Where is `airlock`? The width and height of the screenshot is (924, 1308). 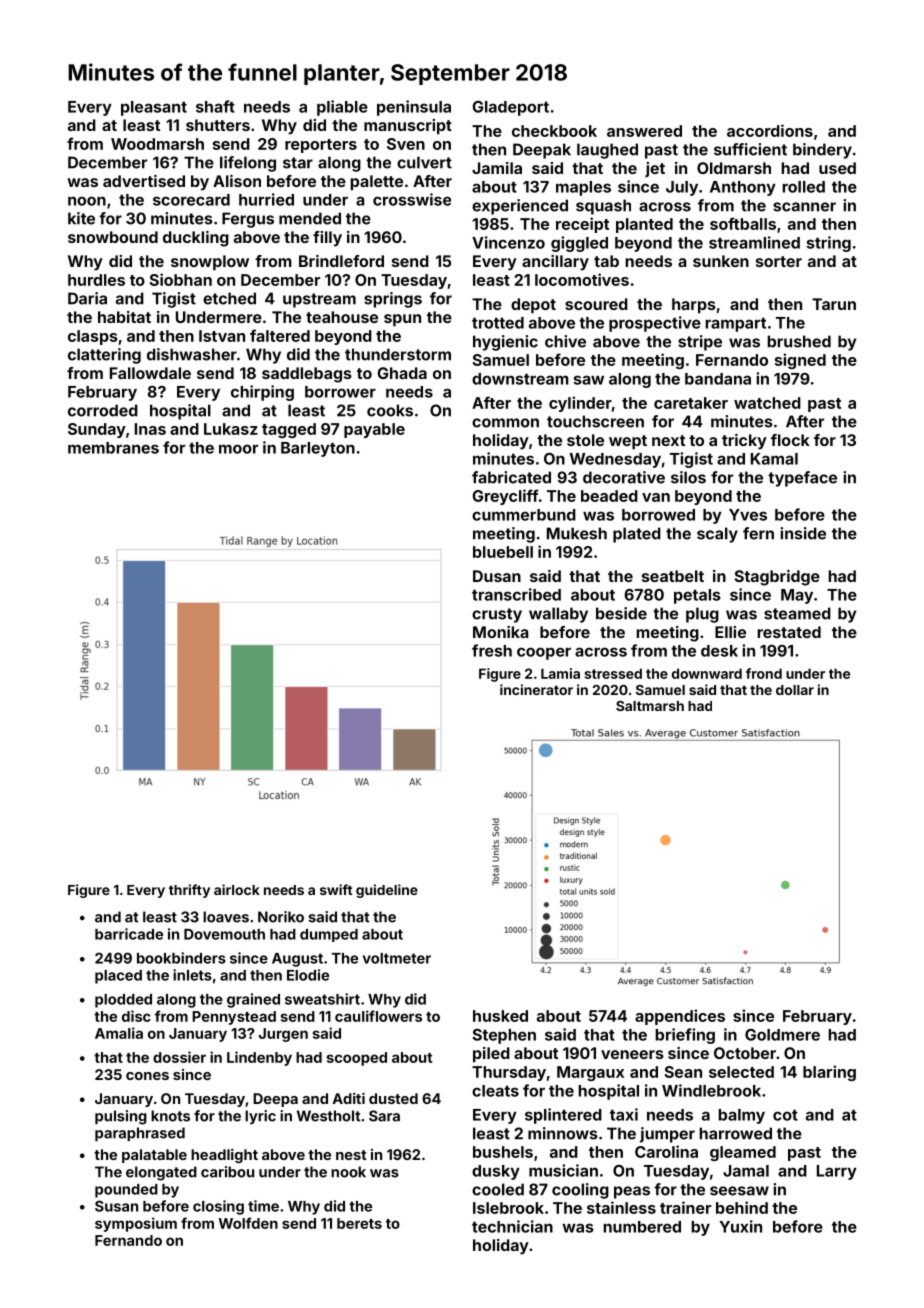
airlock is located at coordinates (237, 889).
